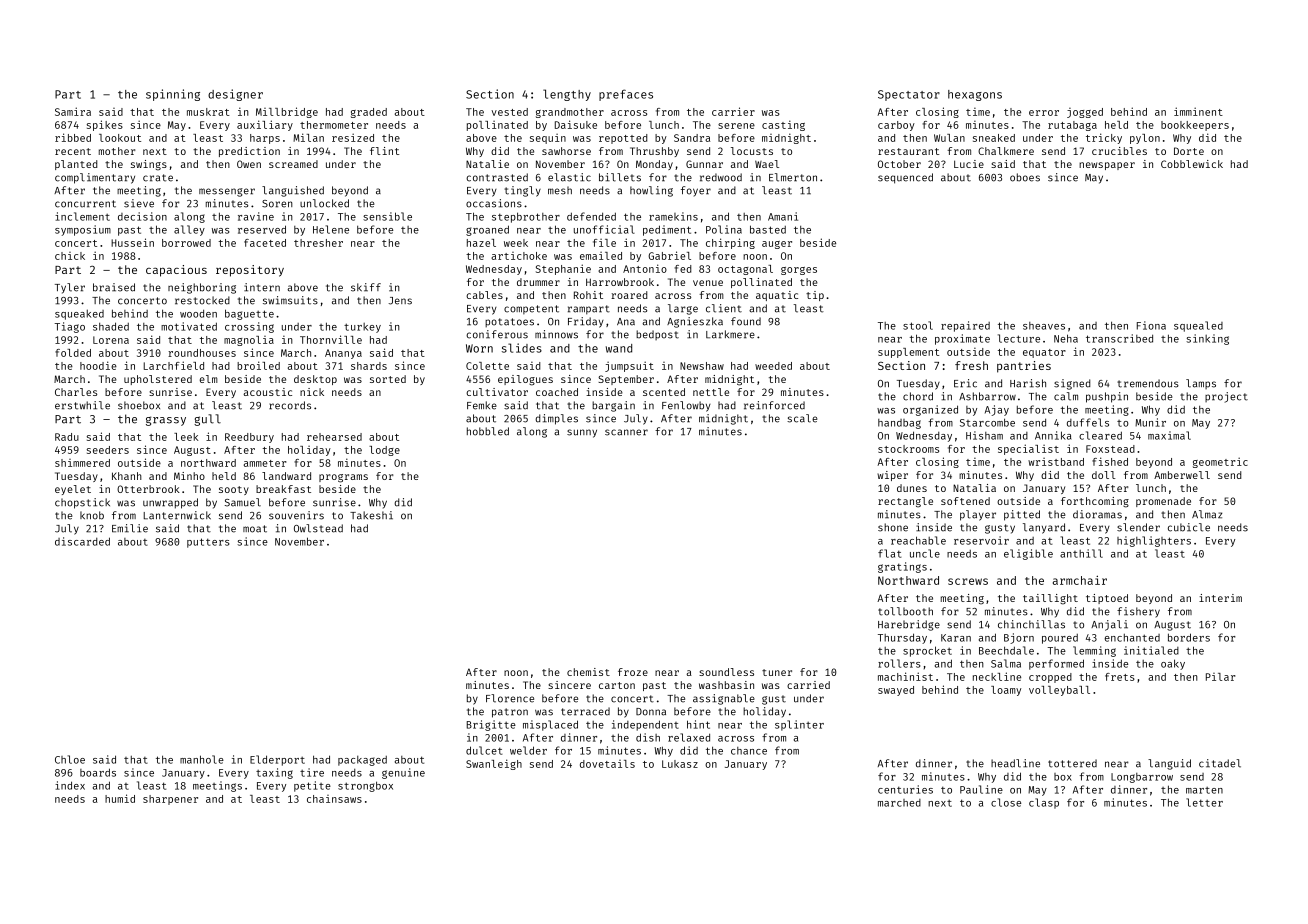  I want to click on putters, so click(208, 543).
